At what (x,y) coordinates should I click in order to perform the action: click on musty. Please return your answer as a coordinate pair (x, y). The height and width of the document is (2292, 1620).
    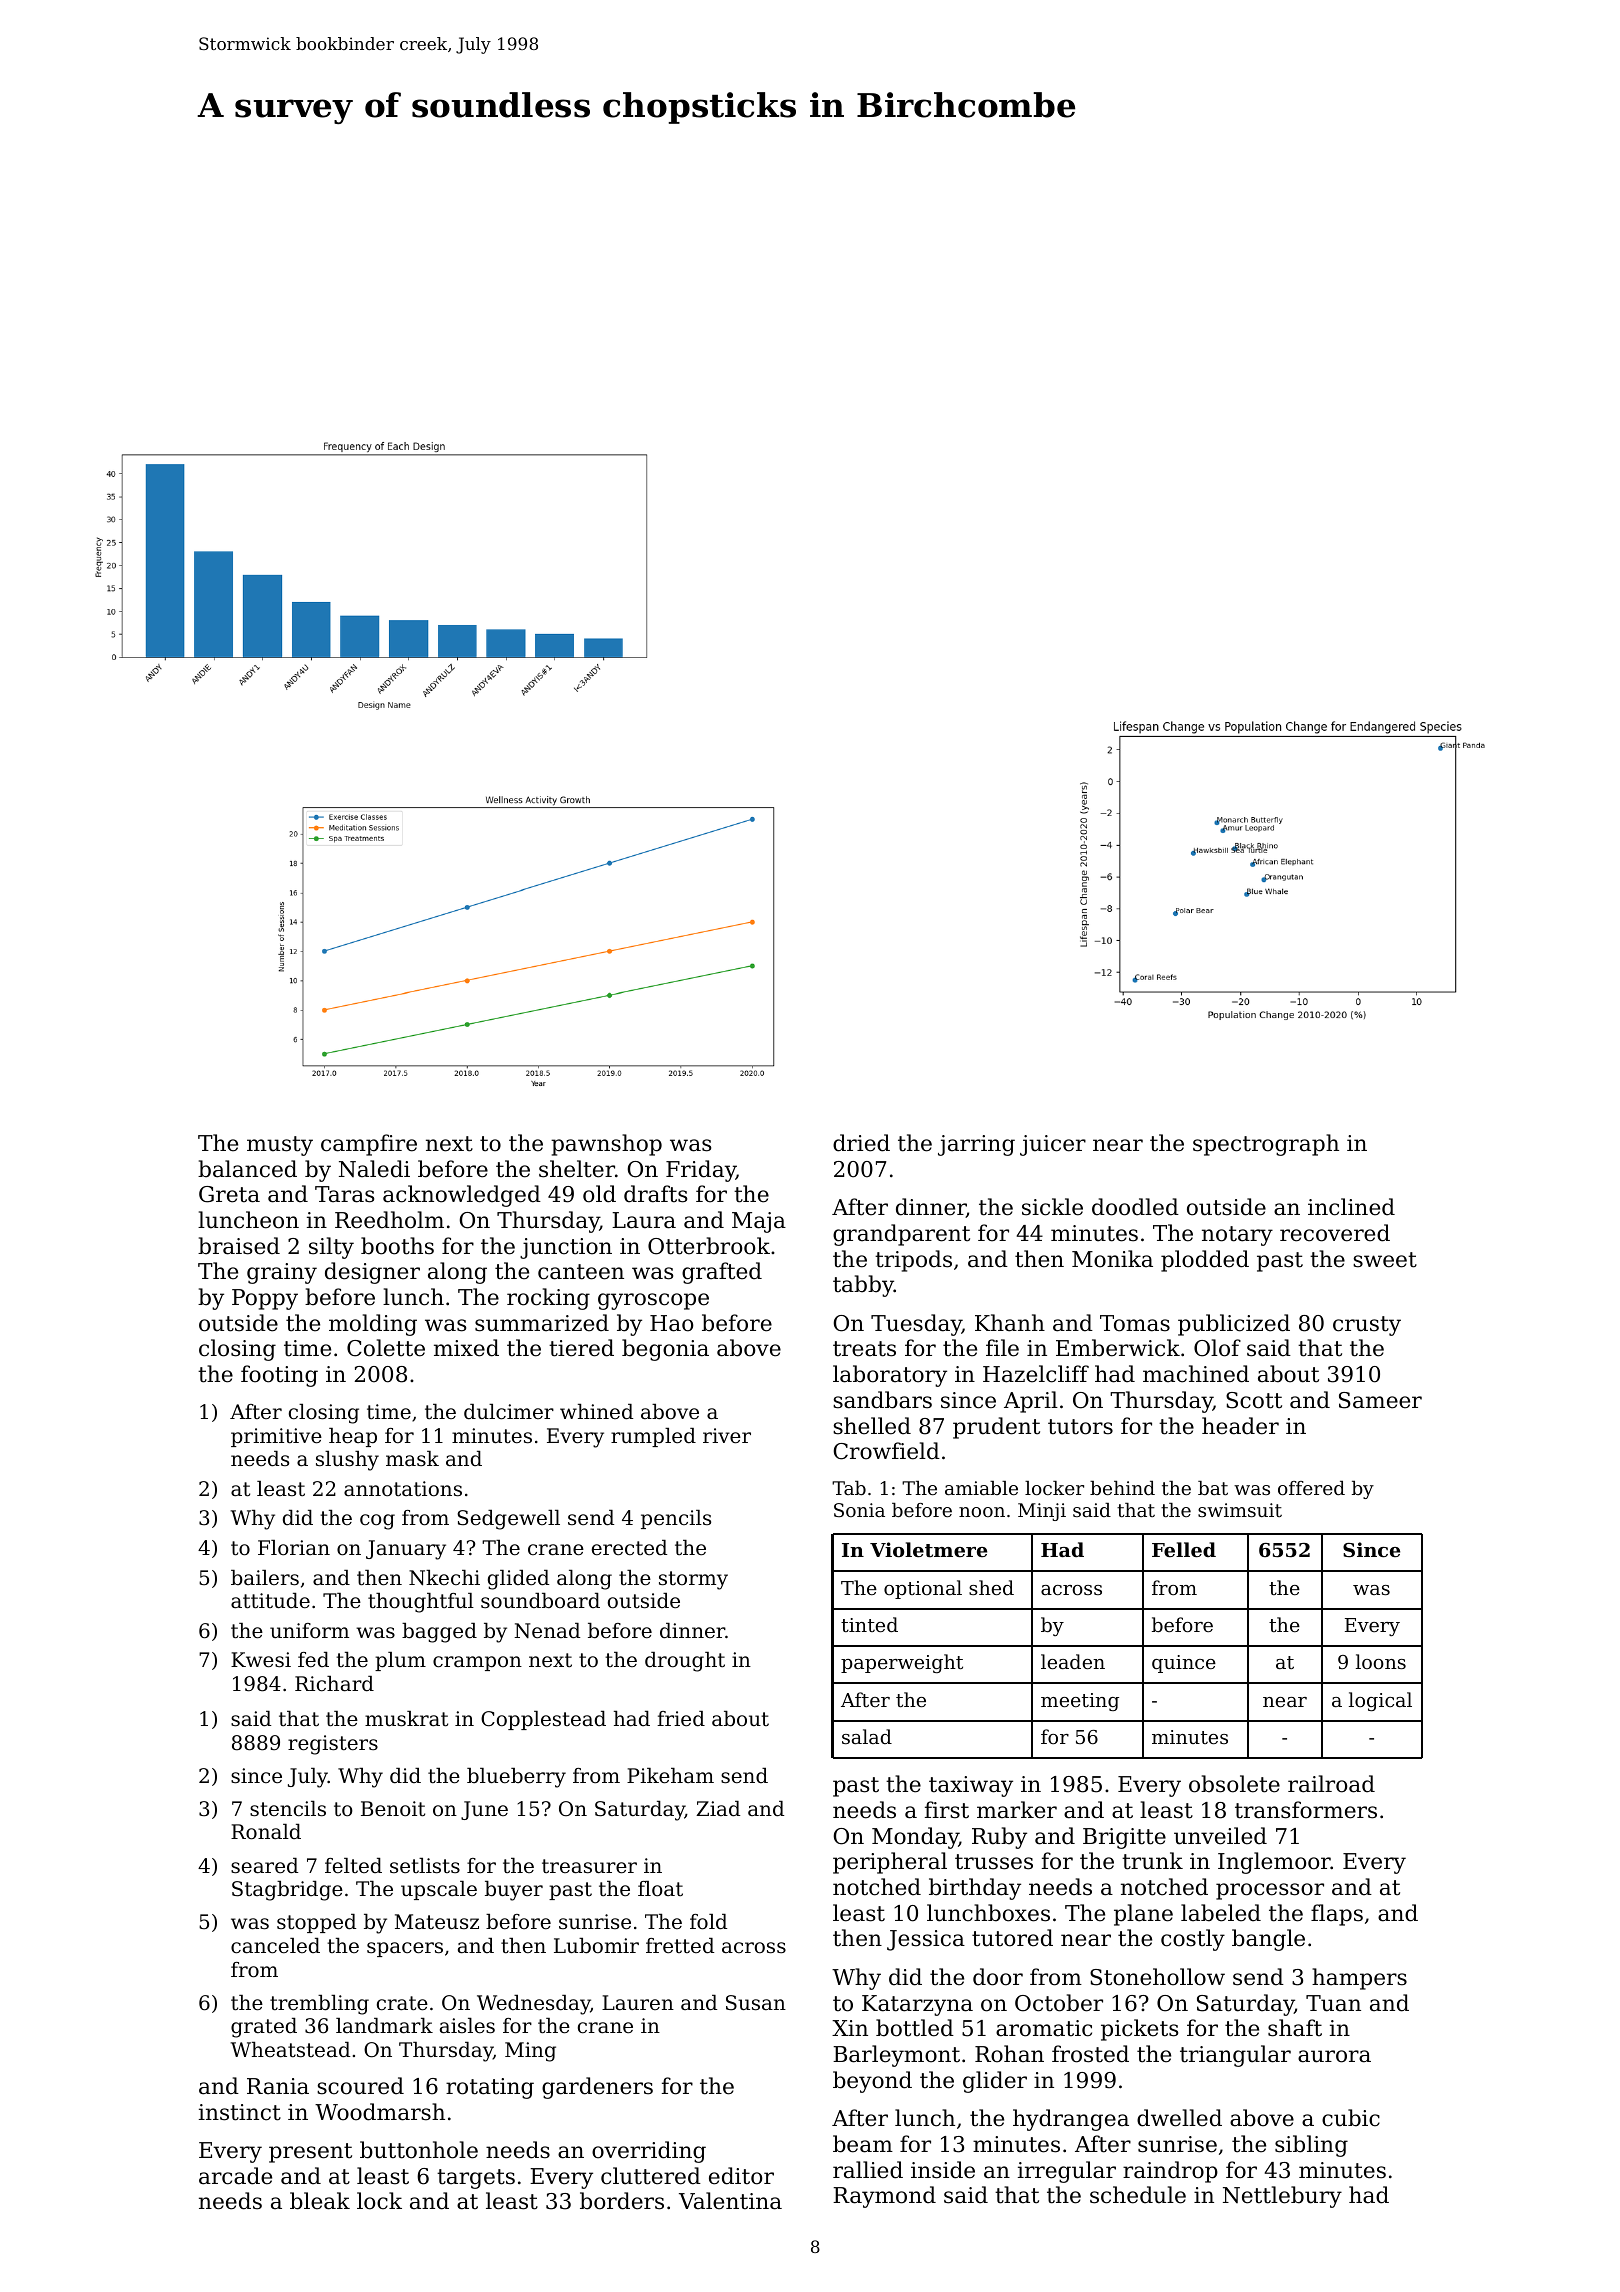
    Looking at the image, I should click on (280, 1146).
